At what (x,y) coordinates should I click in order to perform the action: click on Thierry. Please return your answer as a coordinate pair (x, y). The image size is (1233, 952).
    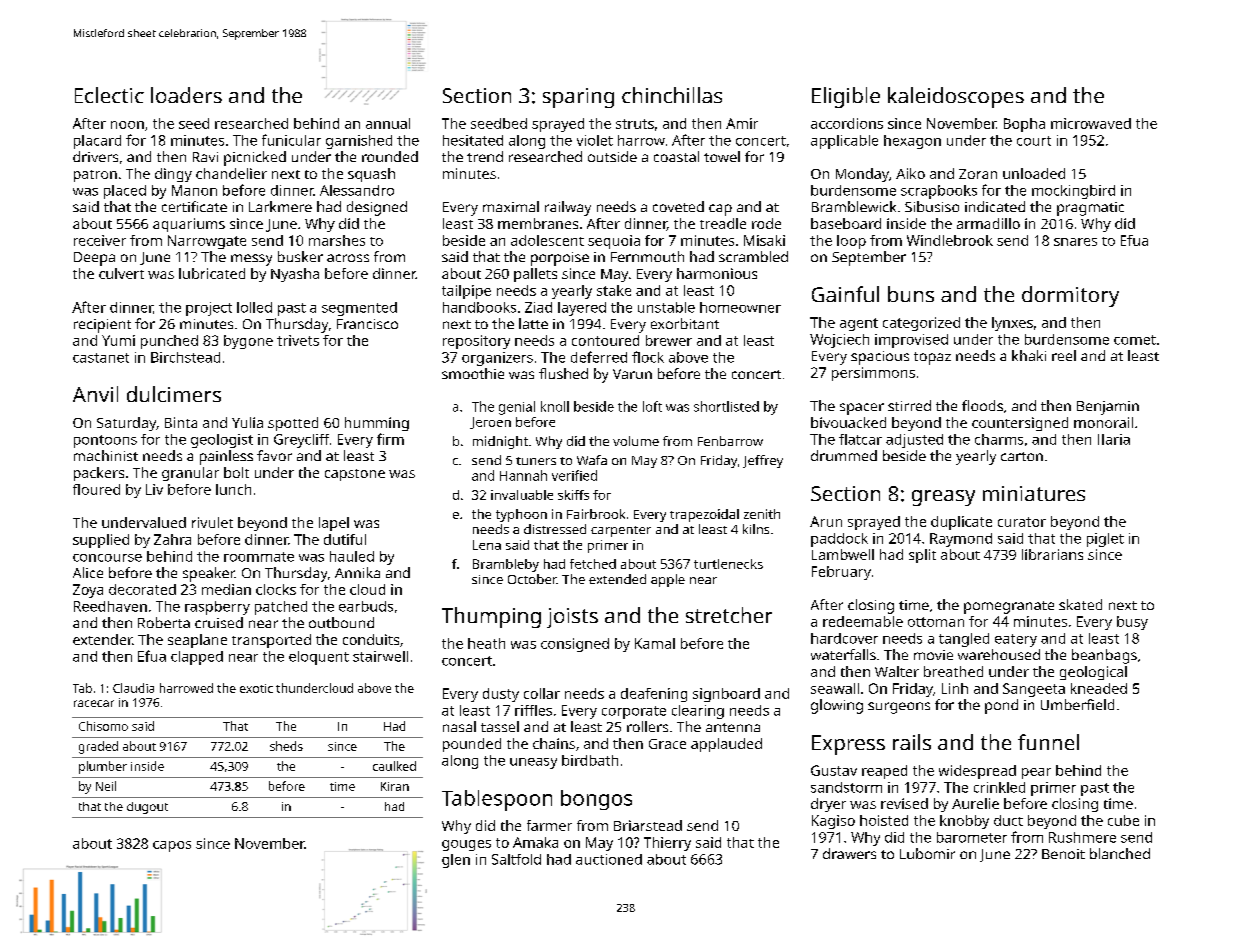
    Looking at the image, I should click on (667, 844).
